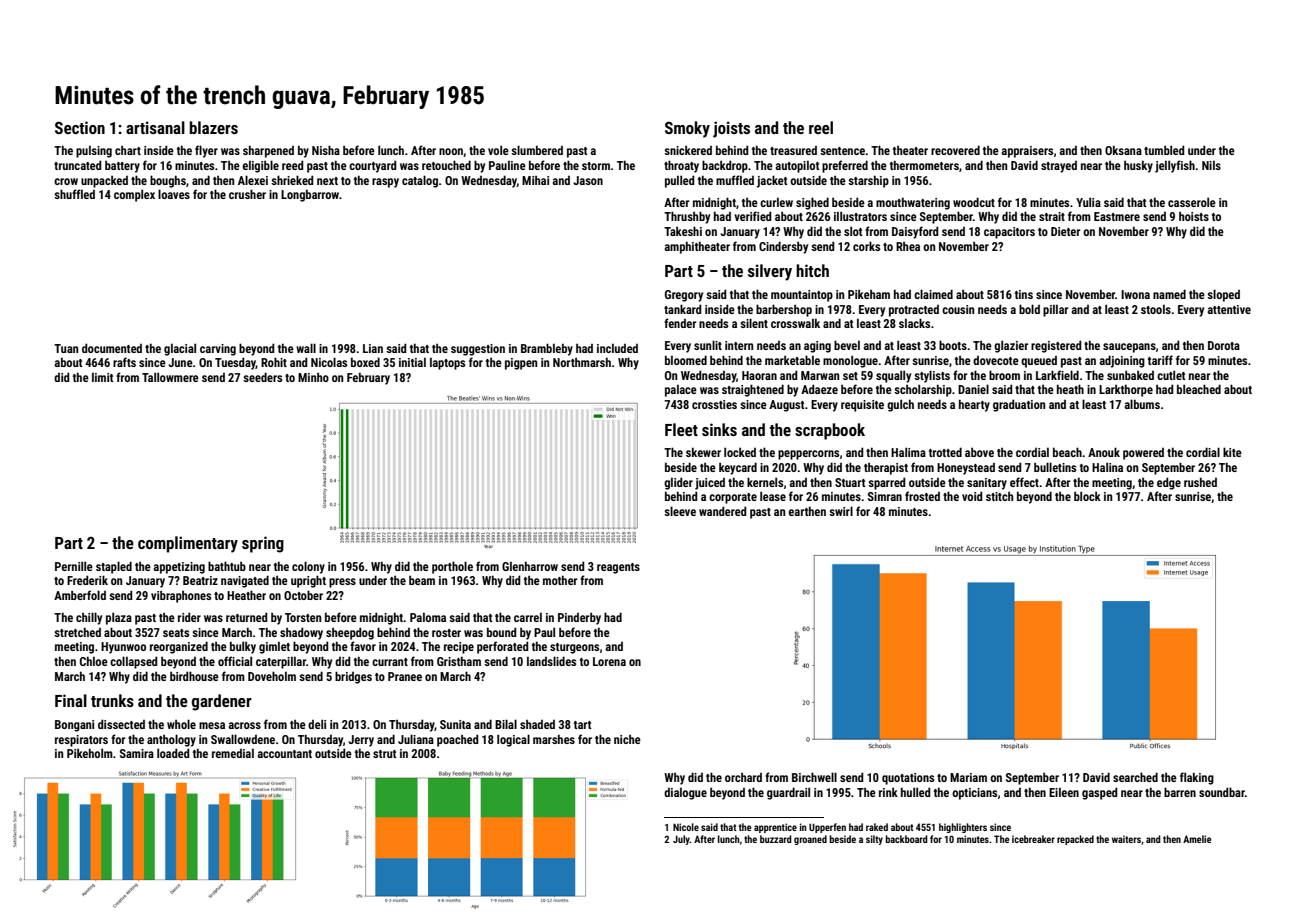  Describe the element at coordinates (579, 618) in the page. I see `Pinderby` at that location.
